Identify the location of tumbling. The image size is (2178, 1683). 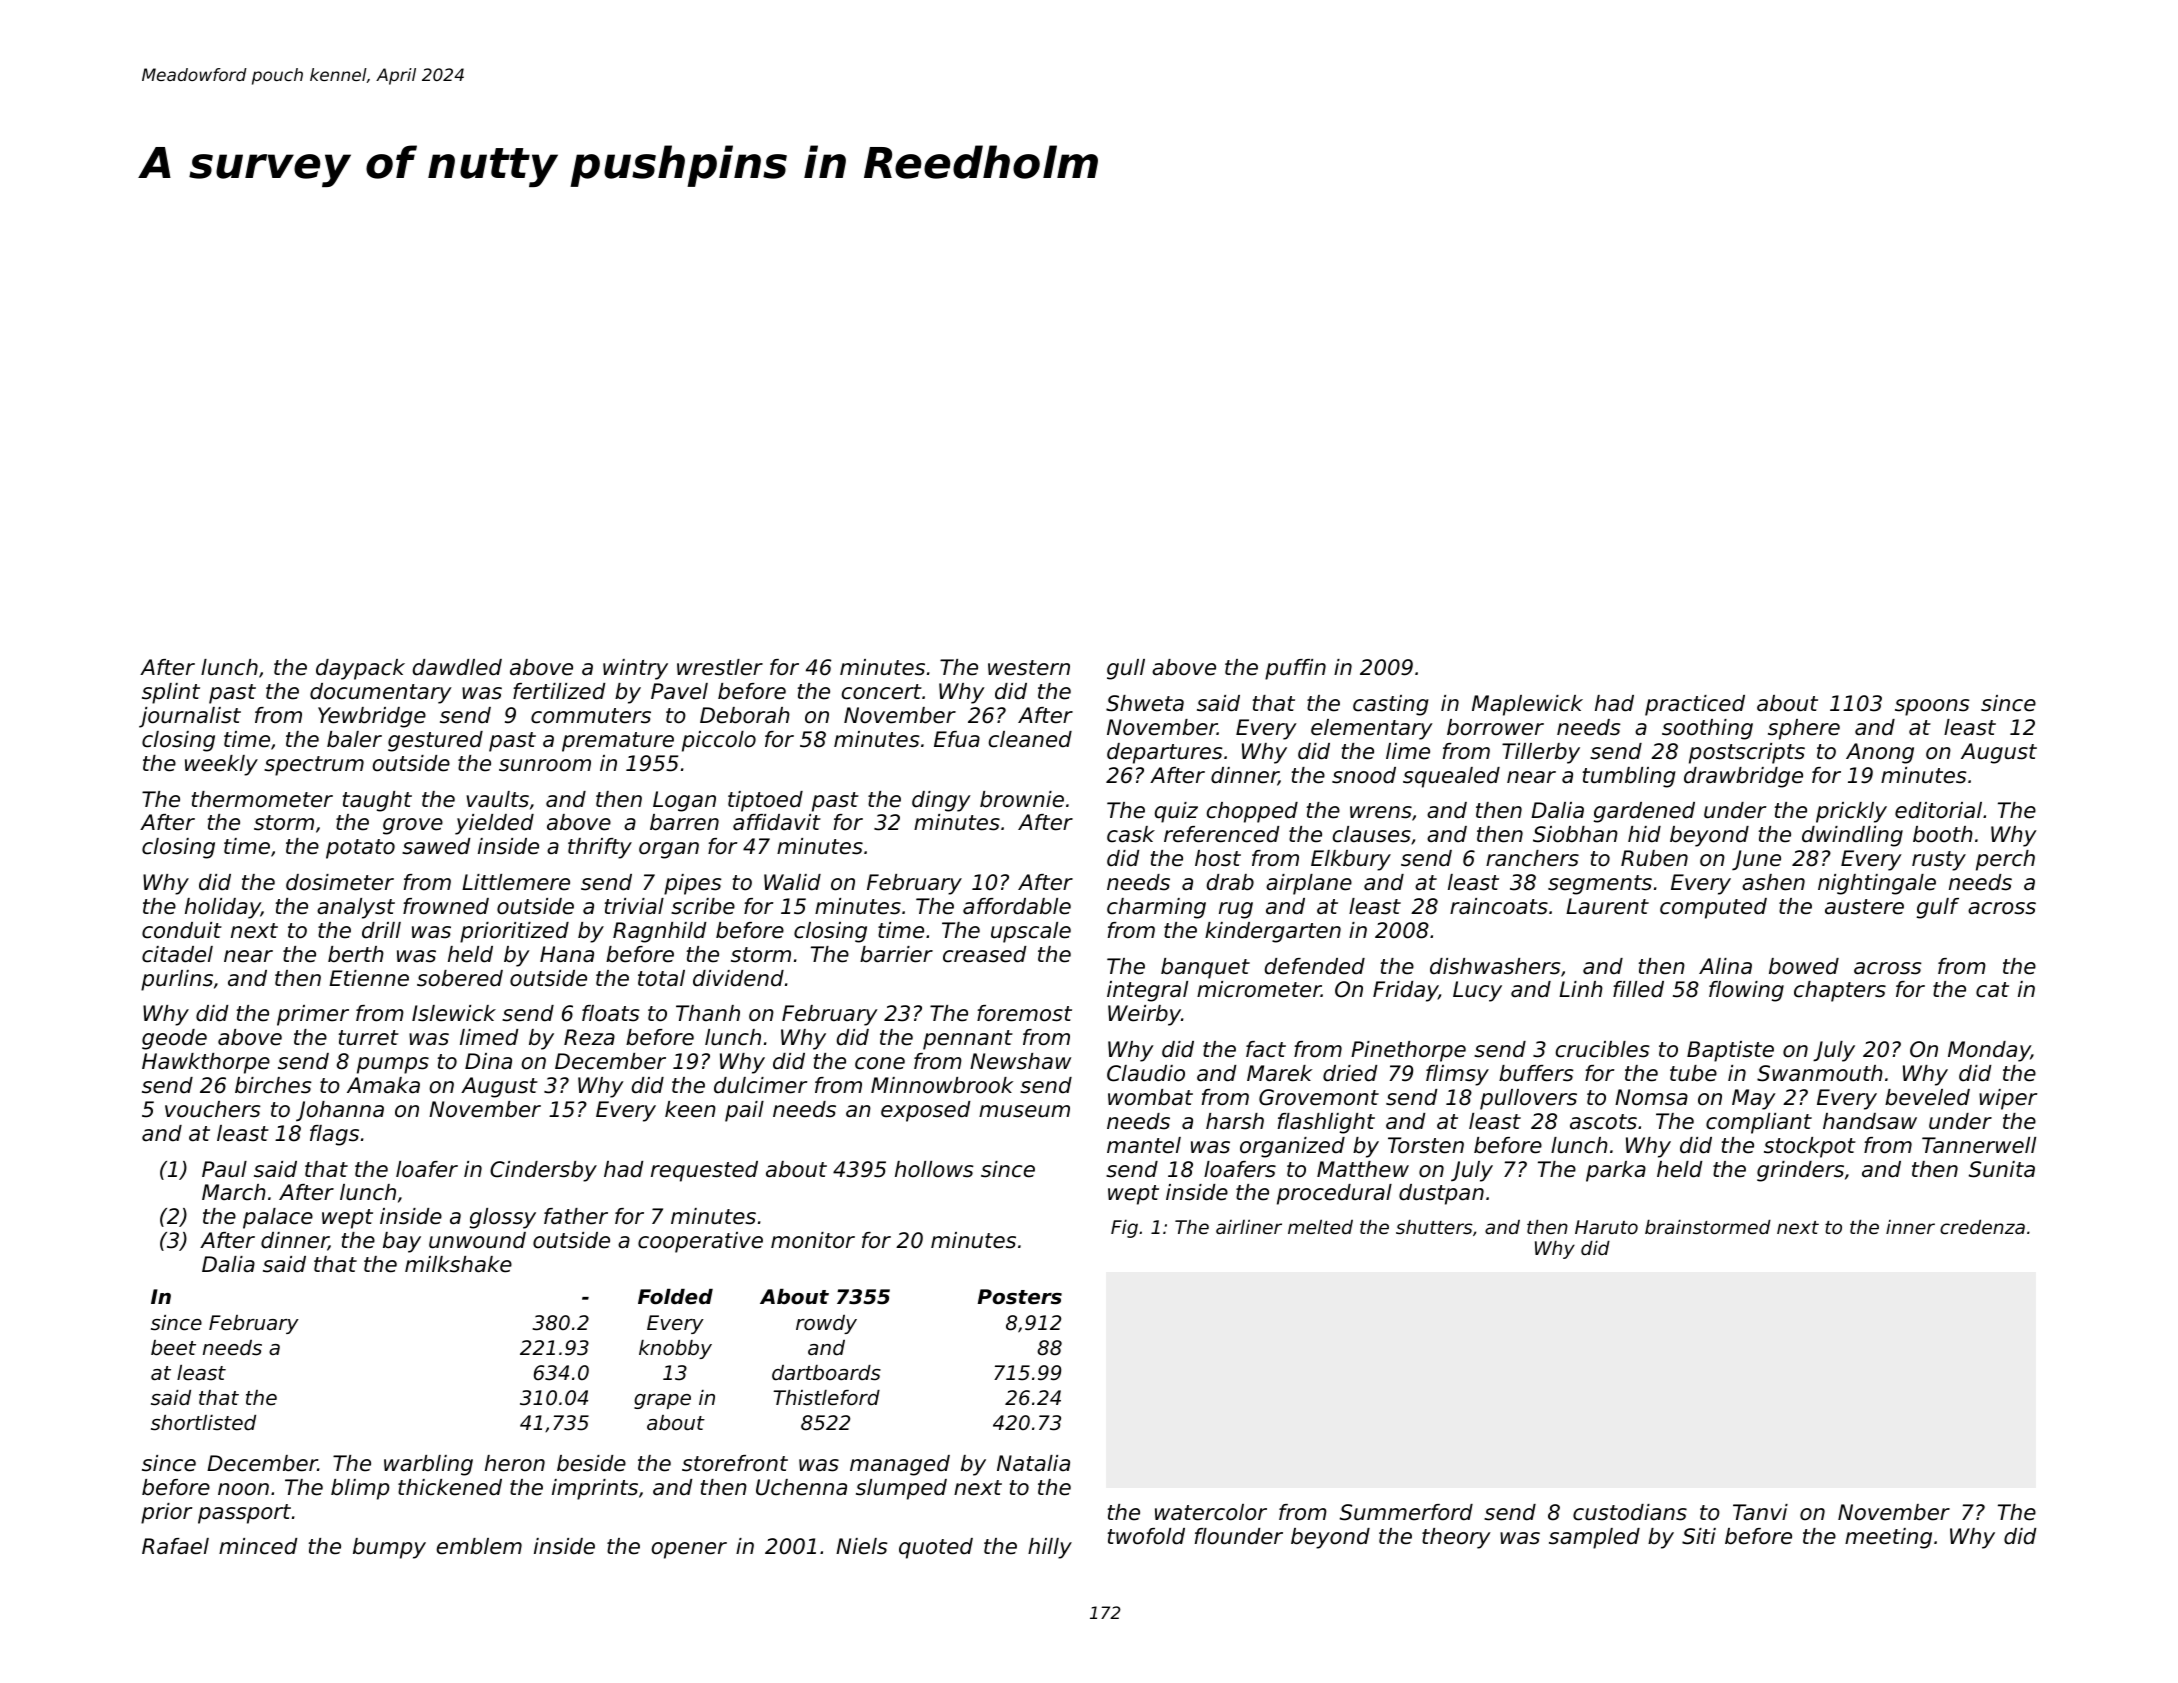
(1629, 777).
